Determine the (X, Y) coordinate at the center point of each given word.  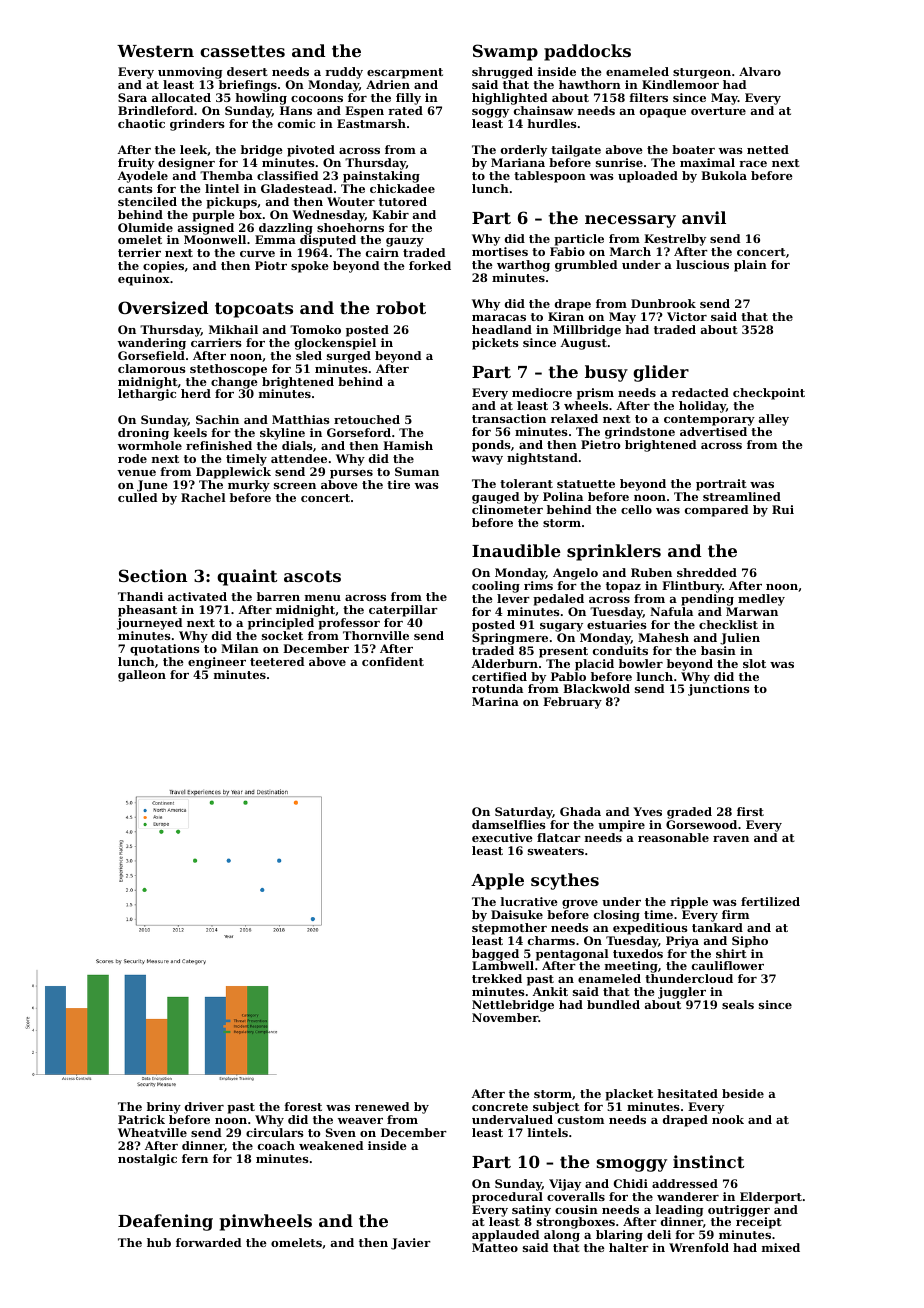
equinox (144, 280)
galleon (142, 676)
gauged (495, 498)
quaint (247, 577)
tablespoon (550, 177)
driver (204, 1106)
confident (393, 661)
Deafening (165, 1222)
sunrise (619, 162)
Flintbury (692, 587)
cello (636, 509)
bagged (495, 955)
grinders (197, 125)
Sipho (750, 942)
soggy (490, 113)
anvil (704, 217)
